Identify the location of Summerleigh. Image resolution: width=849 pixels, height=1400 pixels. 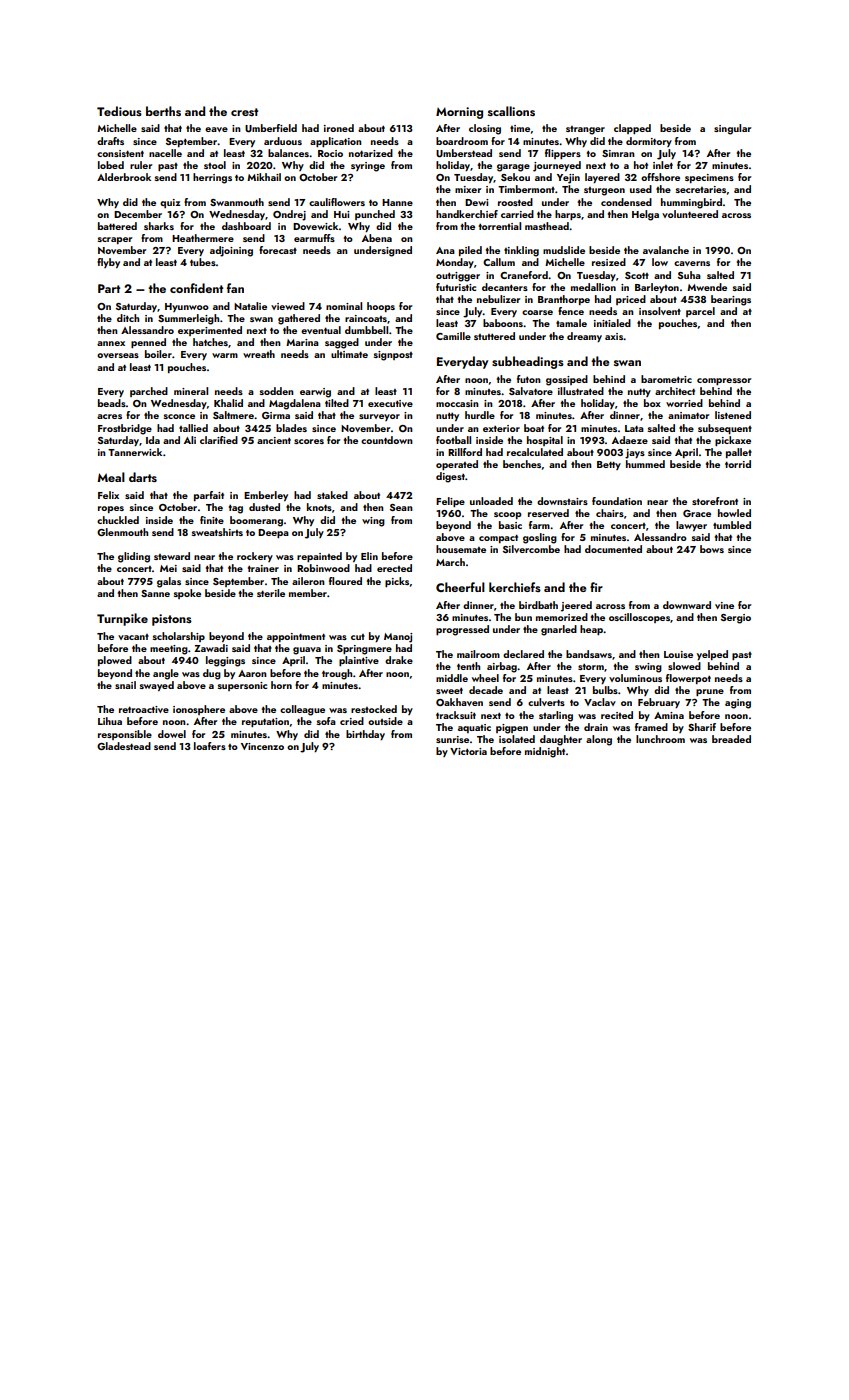
(188, 319).
